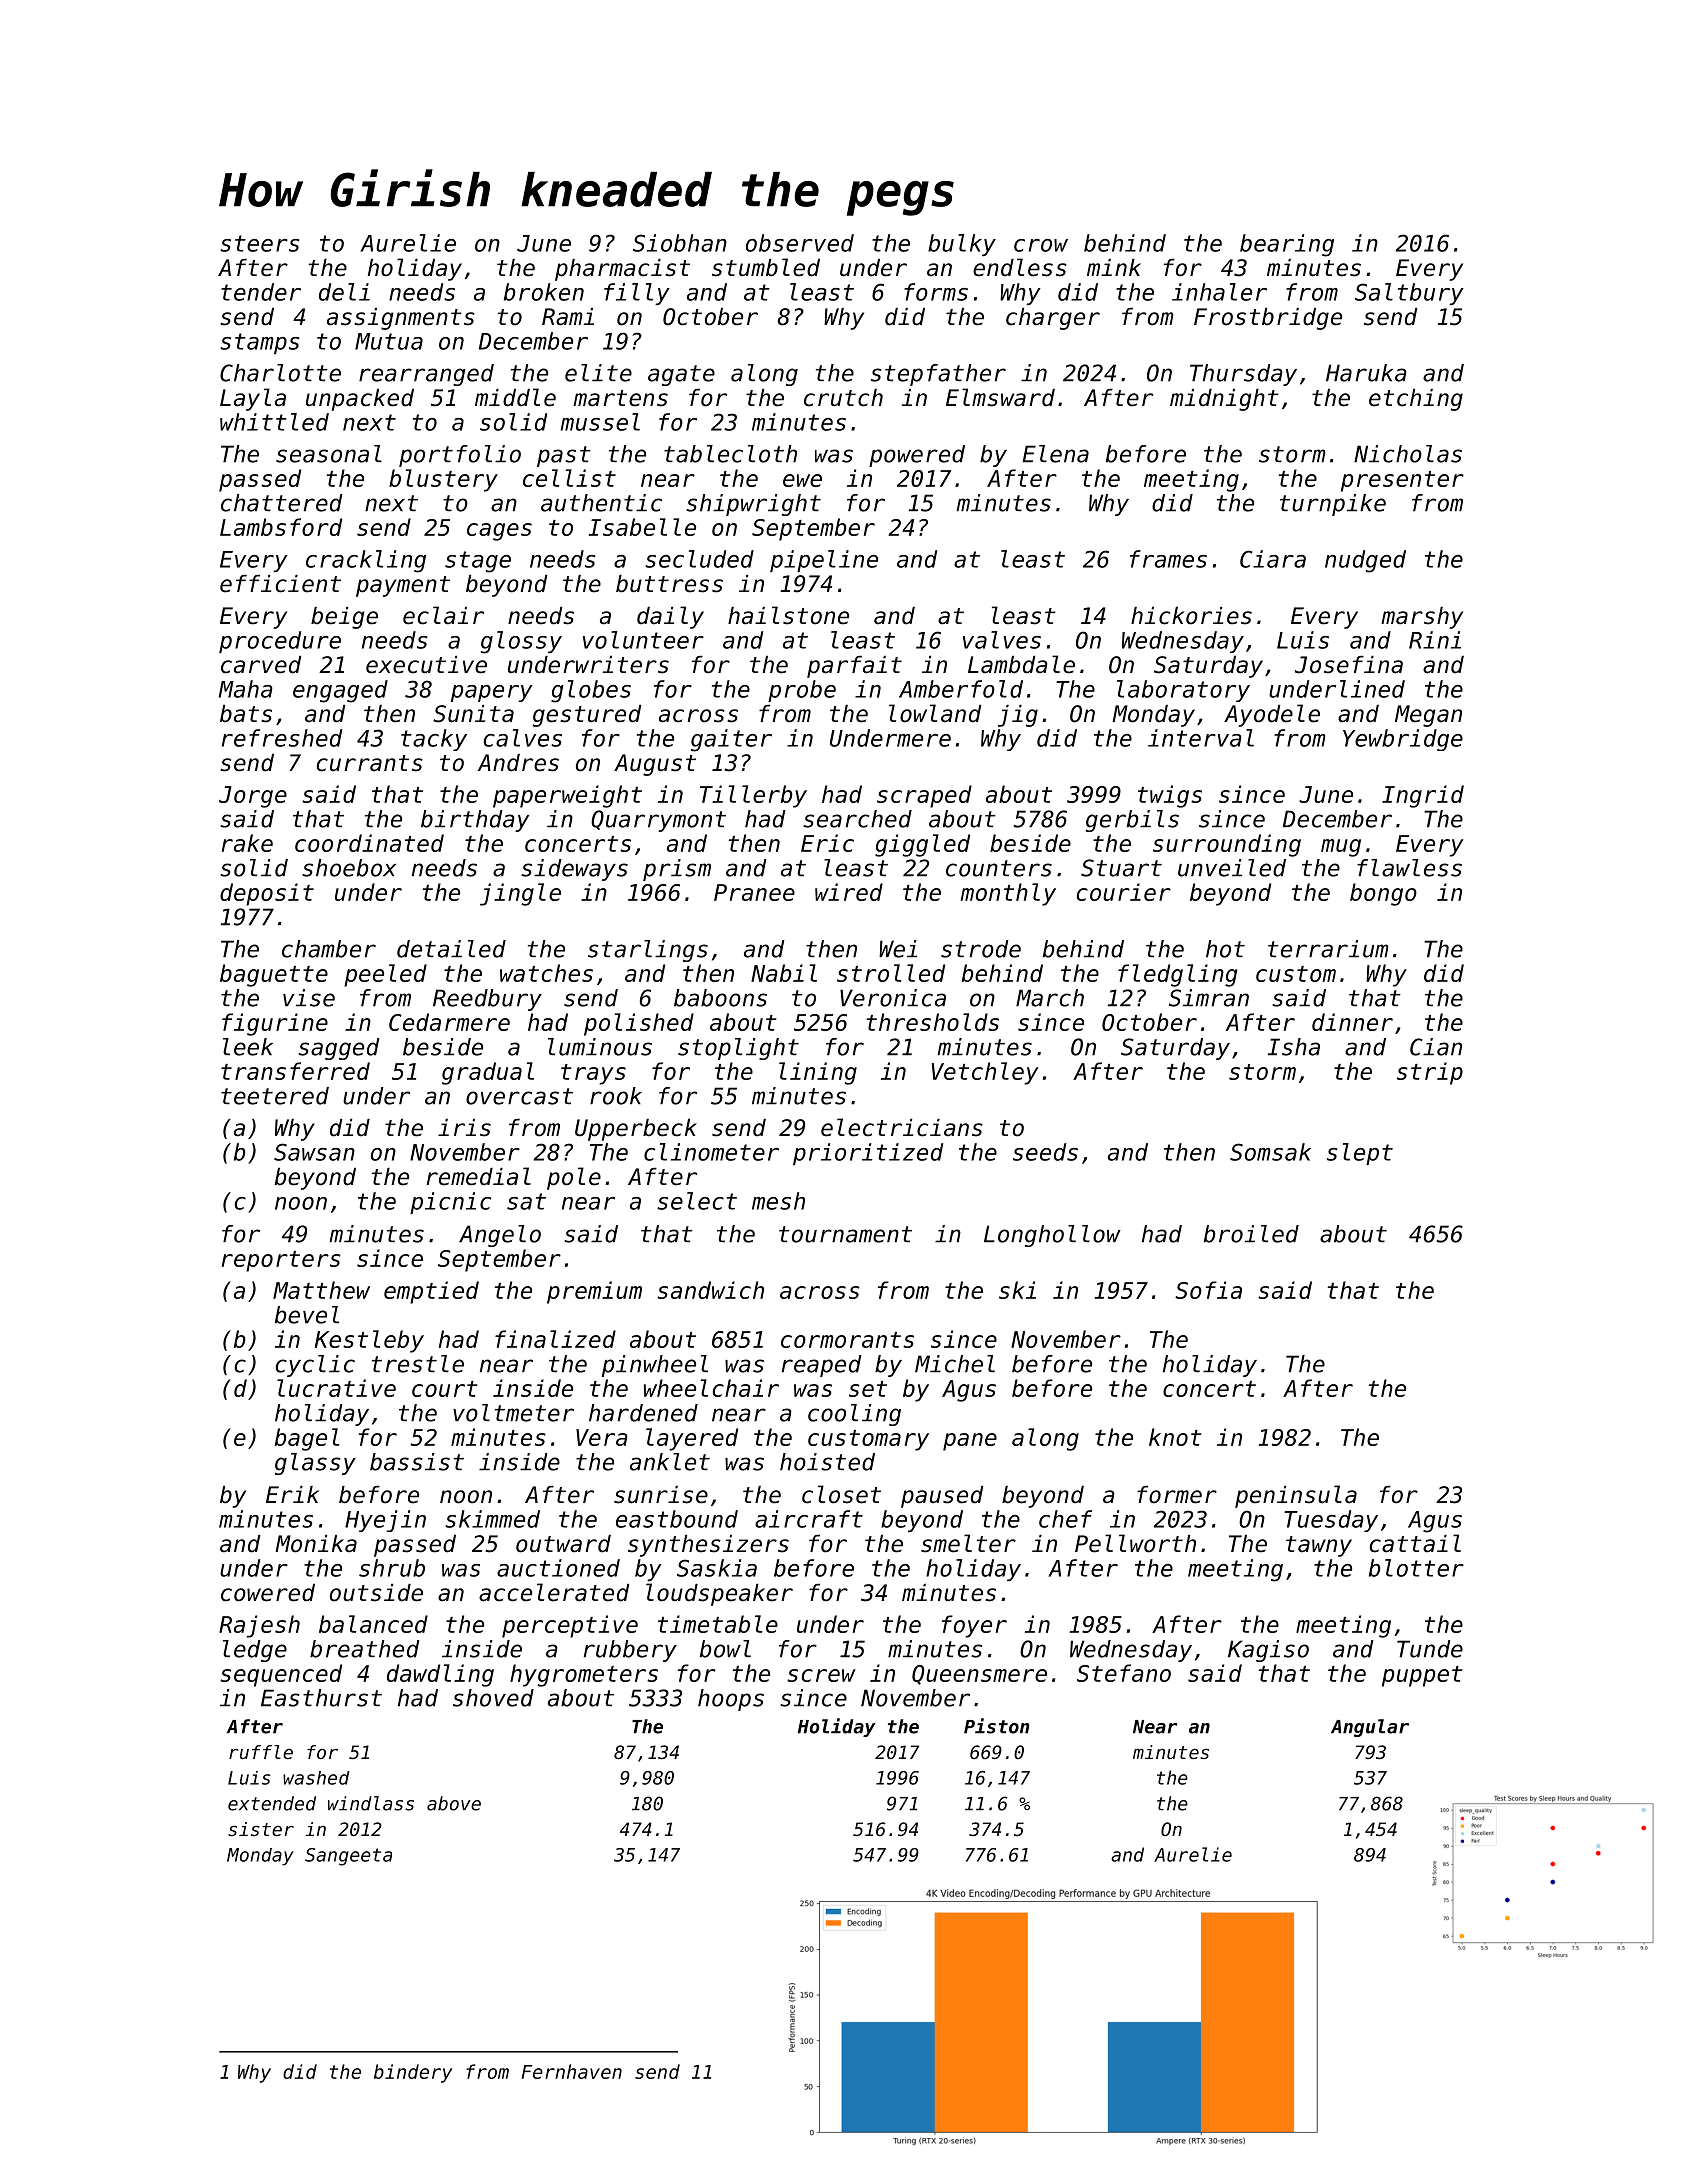  I want to click on shrub, so click(392, 1568).
